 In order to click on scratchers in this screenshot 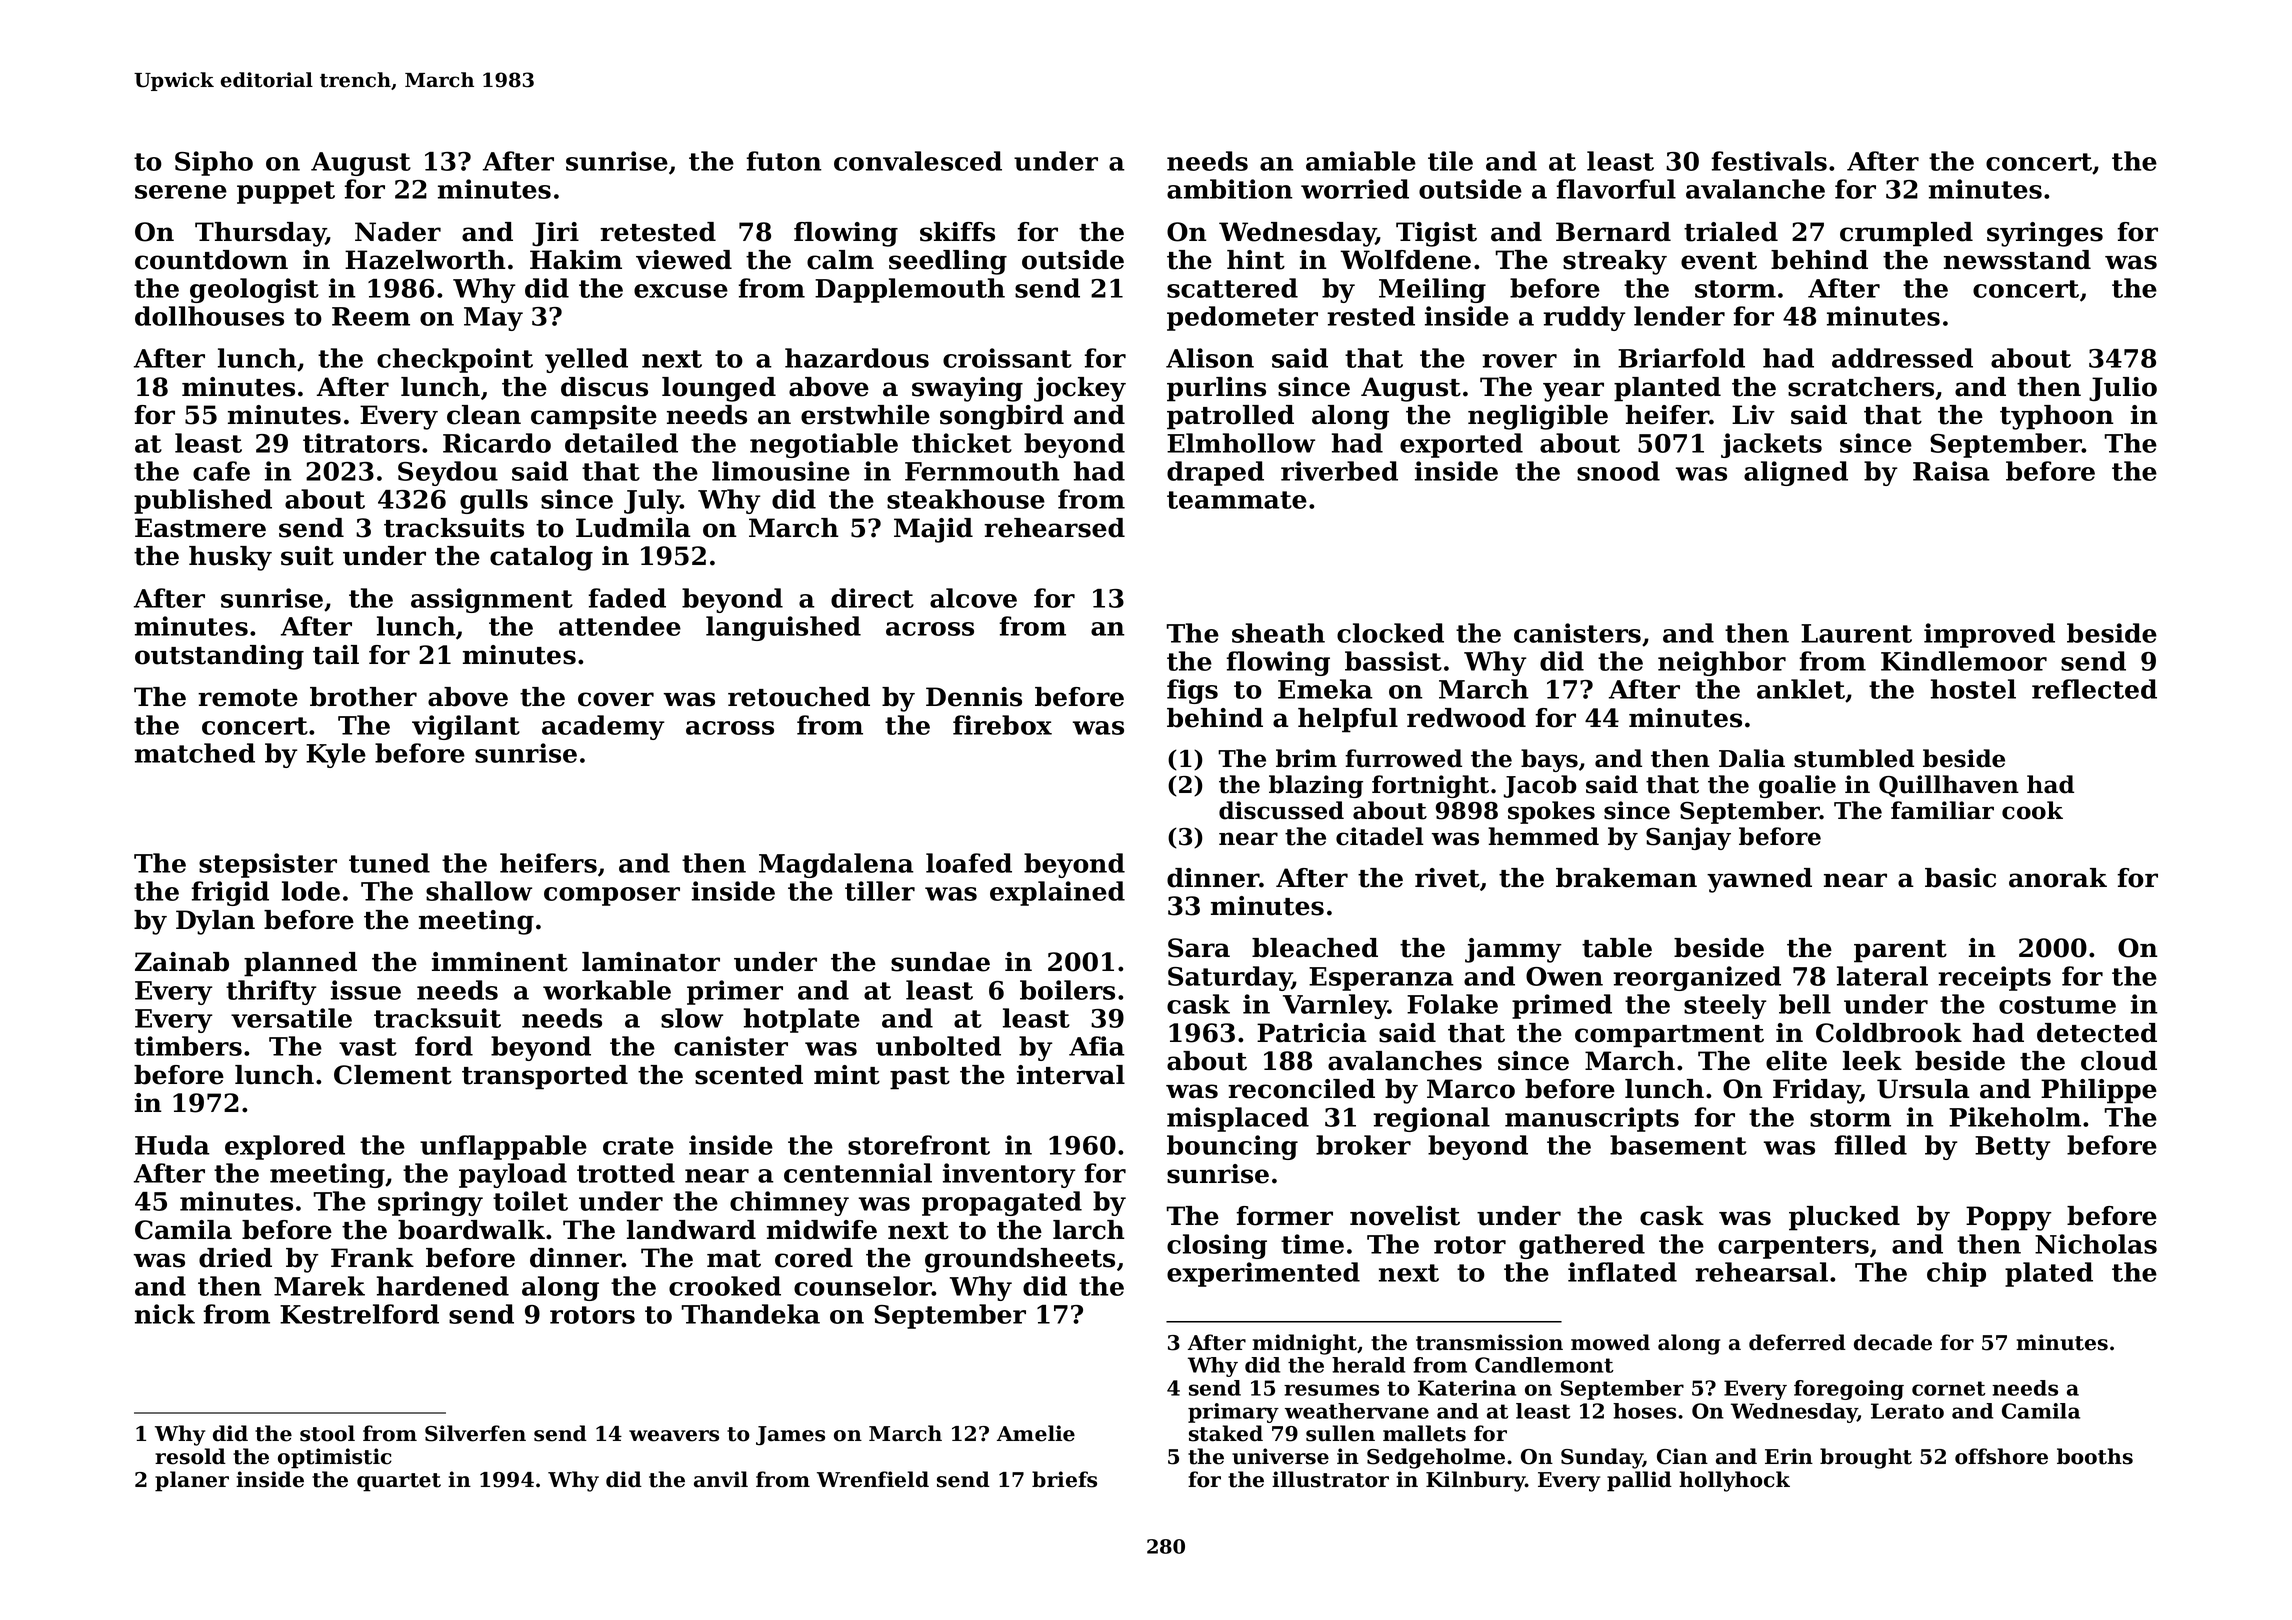, I will do `click(1861, 387)`.
